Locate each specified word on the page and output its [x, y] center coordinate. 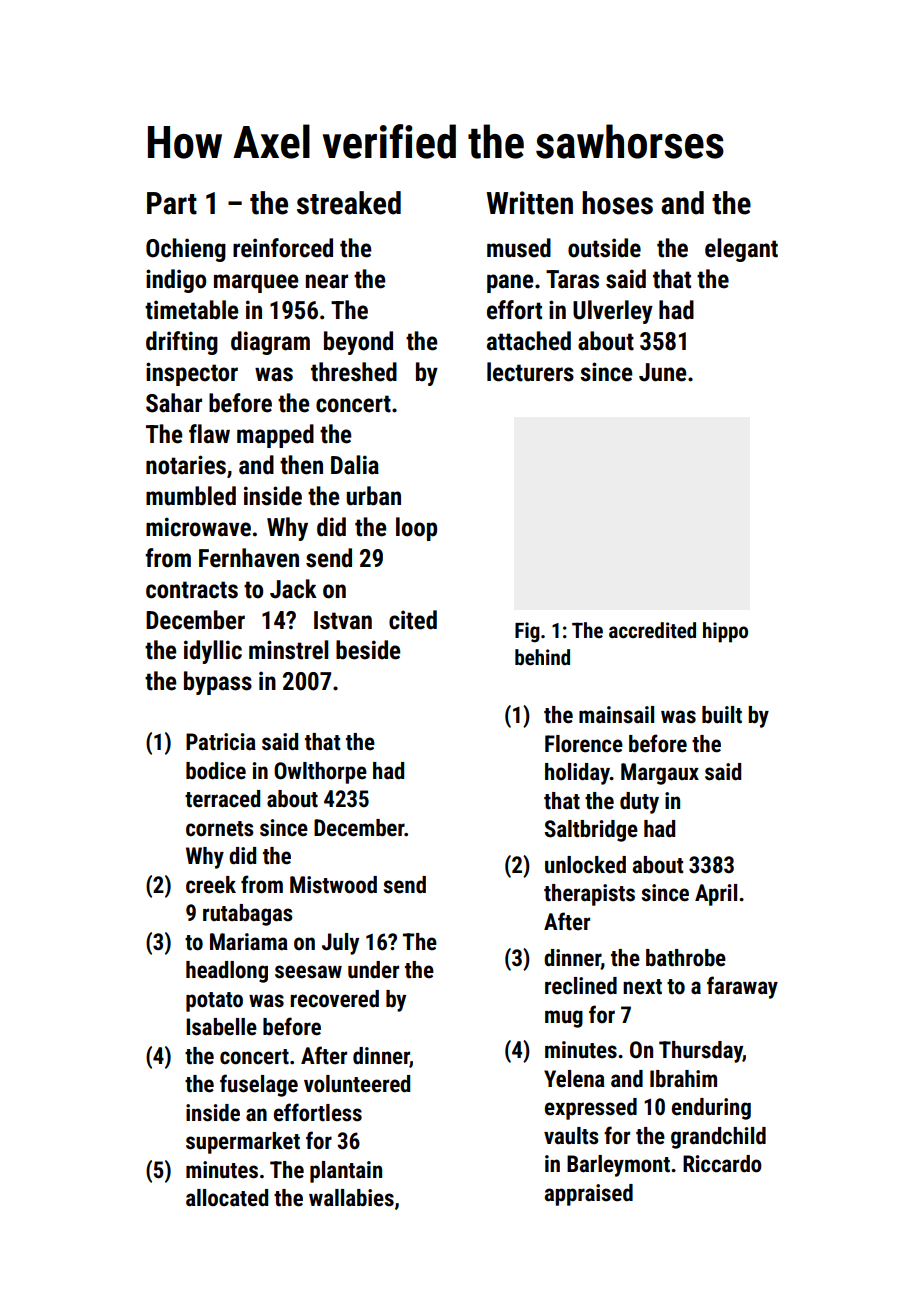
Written [529, 203]
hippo [725, 632]
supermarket [243, 1143]
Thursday [701, 1052]
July [340, 944]
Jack [293, 589]
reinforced [283, 248]
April [716, 895]
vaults [571, 1136]
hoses [617, 203]
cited [413, 620]
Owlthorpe [320, 773]
